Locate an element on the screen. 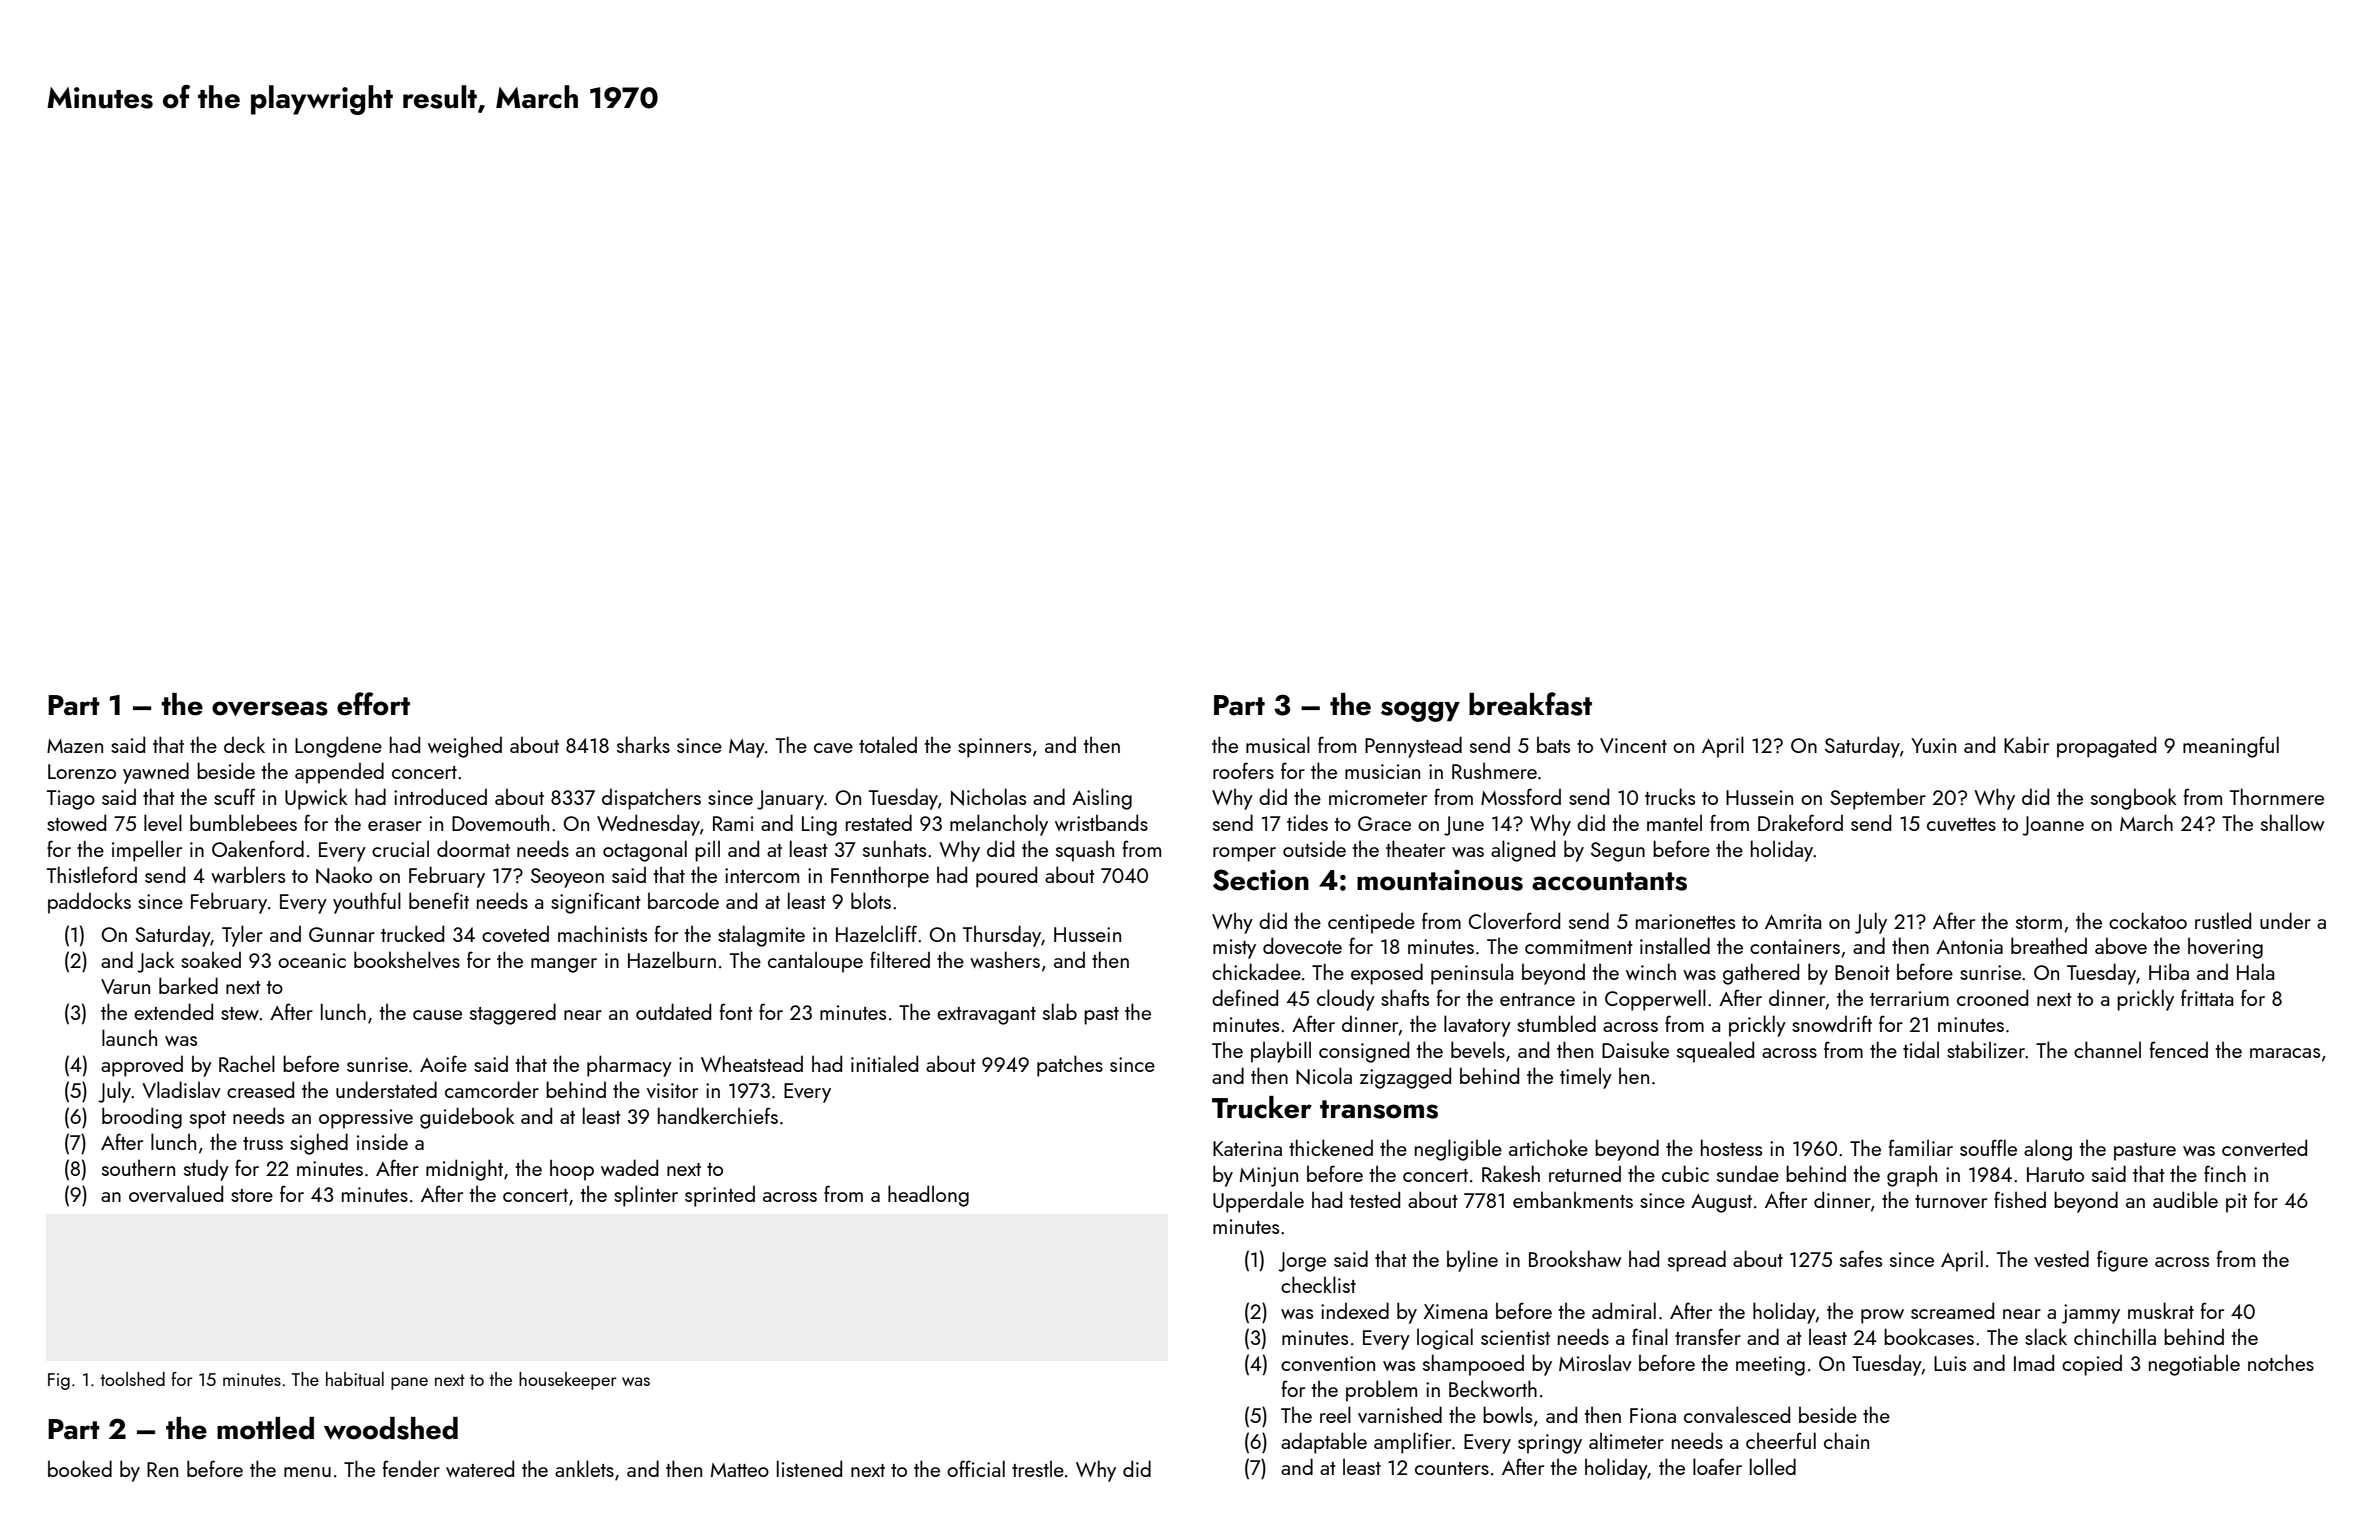 Image resolution: width=2380 pixels, height=1540 pixels. scientist is located at coordinates (1515, 1337).
